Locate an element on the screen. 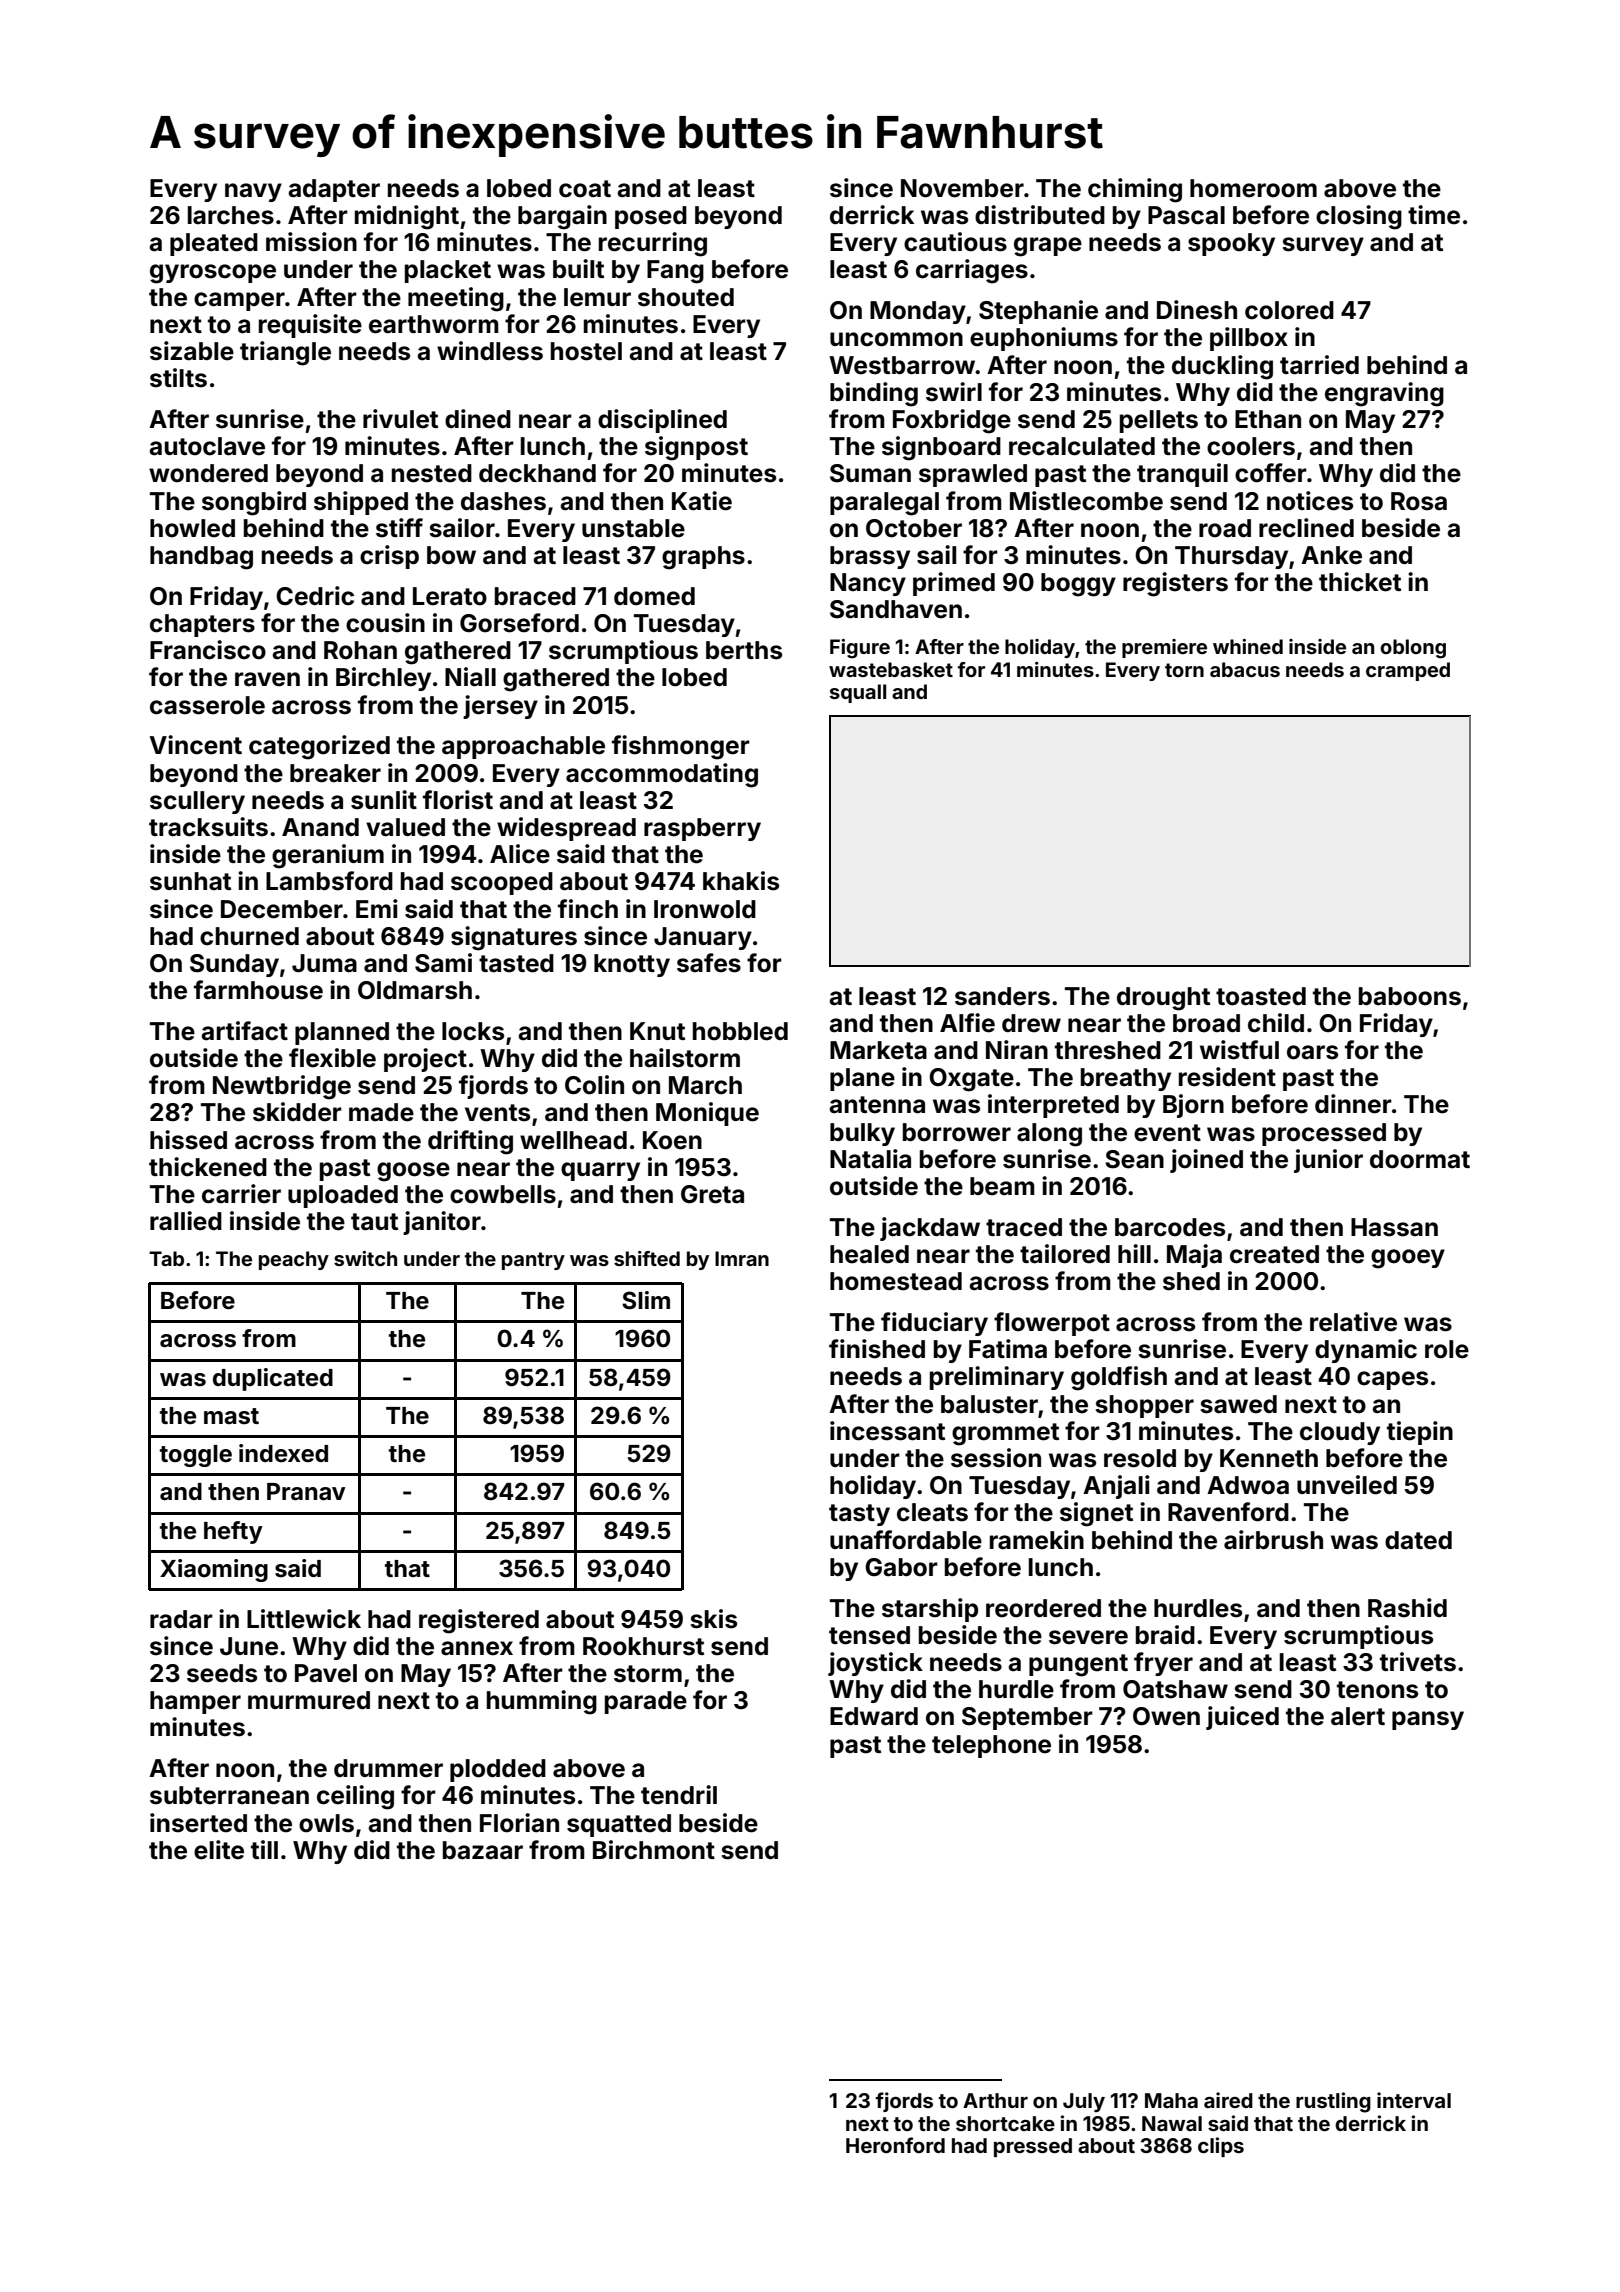 This screenshot has width=1620, height=2292. navy is located at coordinates (253, 192).
